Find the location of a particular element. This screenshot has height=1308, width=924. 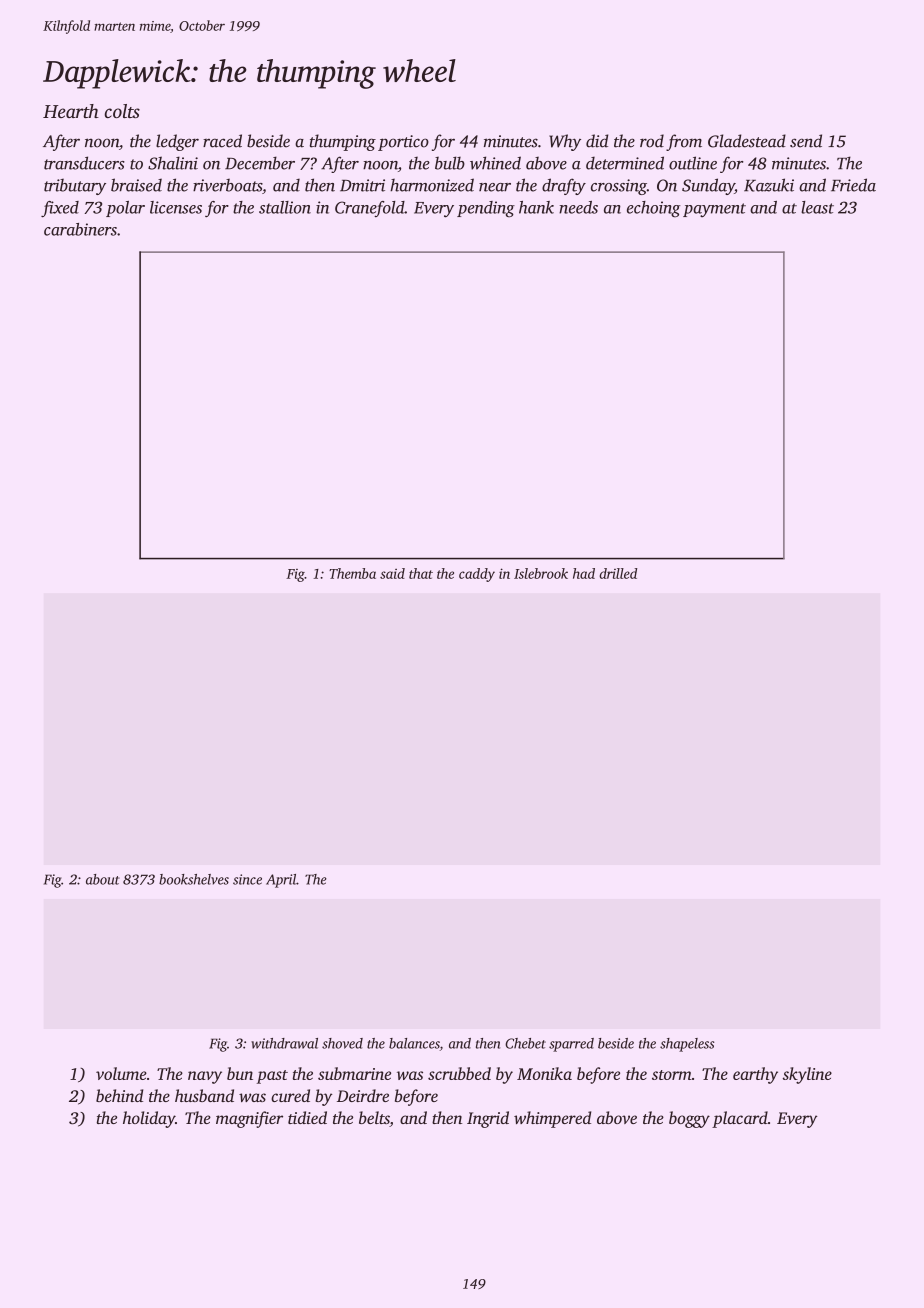

colts is located at coordinates (122, 111).
